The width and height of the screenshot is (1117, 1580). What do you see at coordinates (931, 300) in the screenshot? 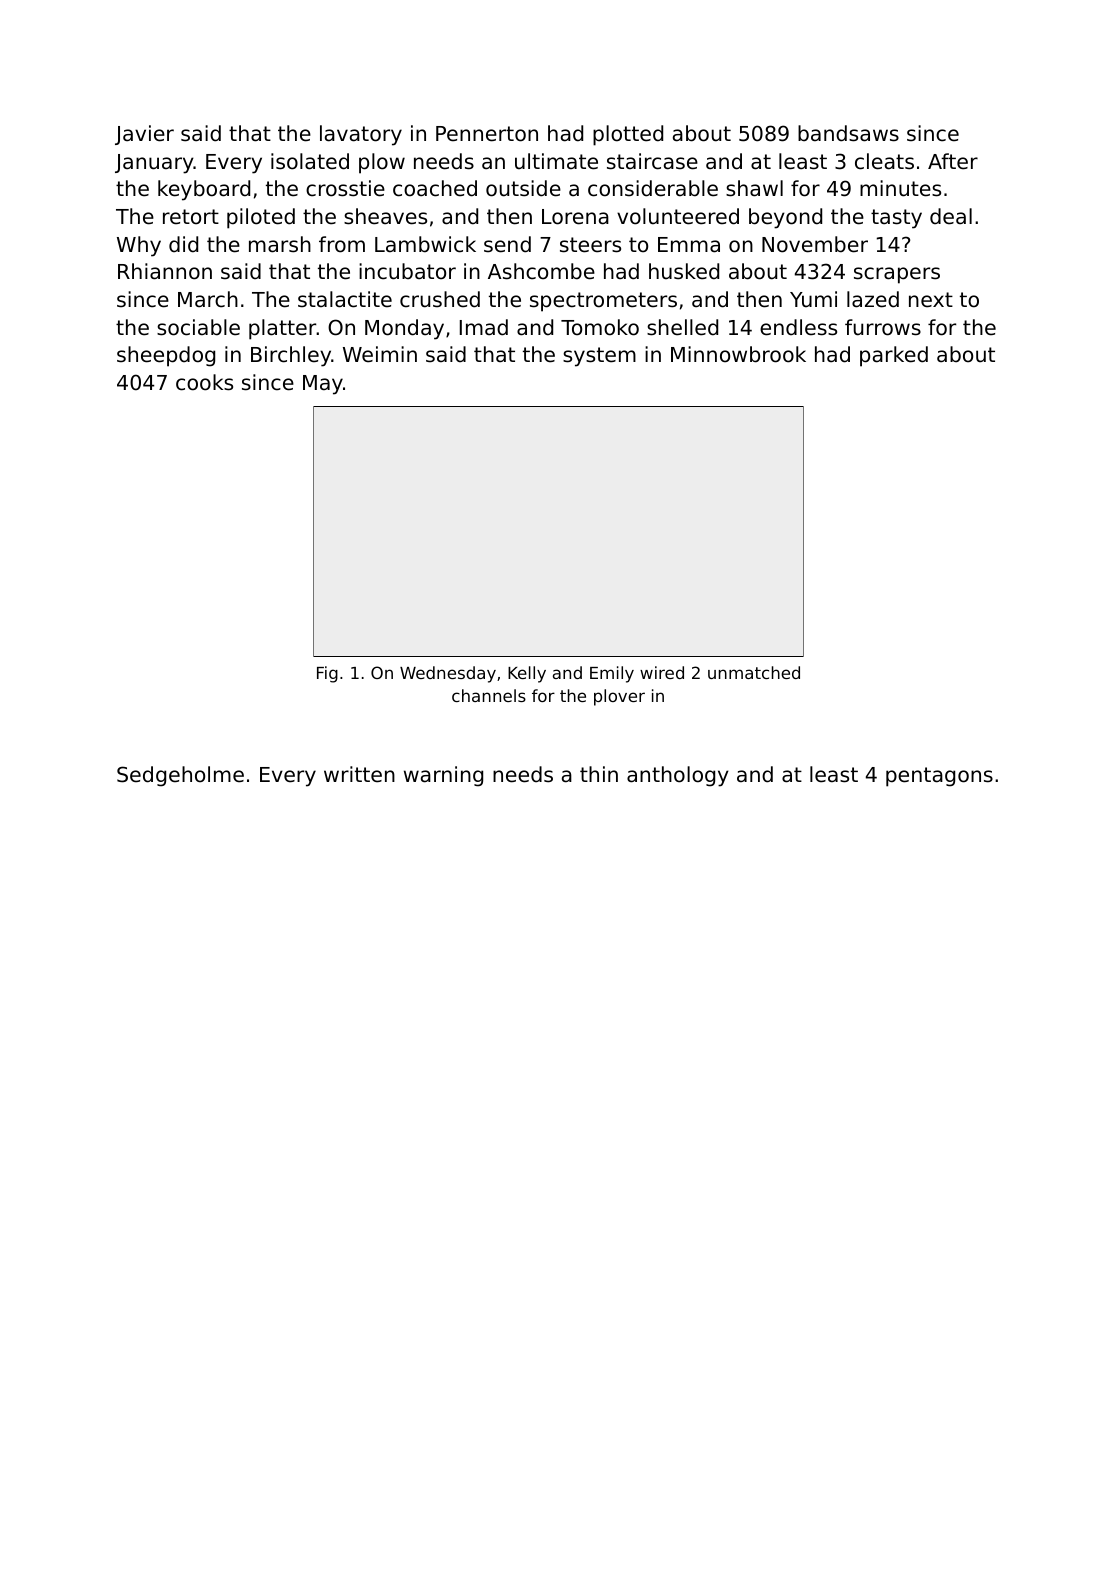
I see `next` at bounding box center [931, 300].
